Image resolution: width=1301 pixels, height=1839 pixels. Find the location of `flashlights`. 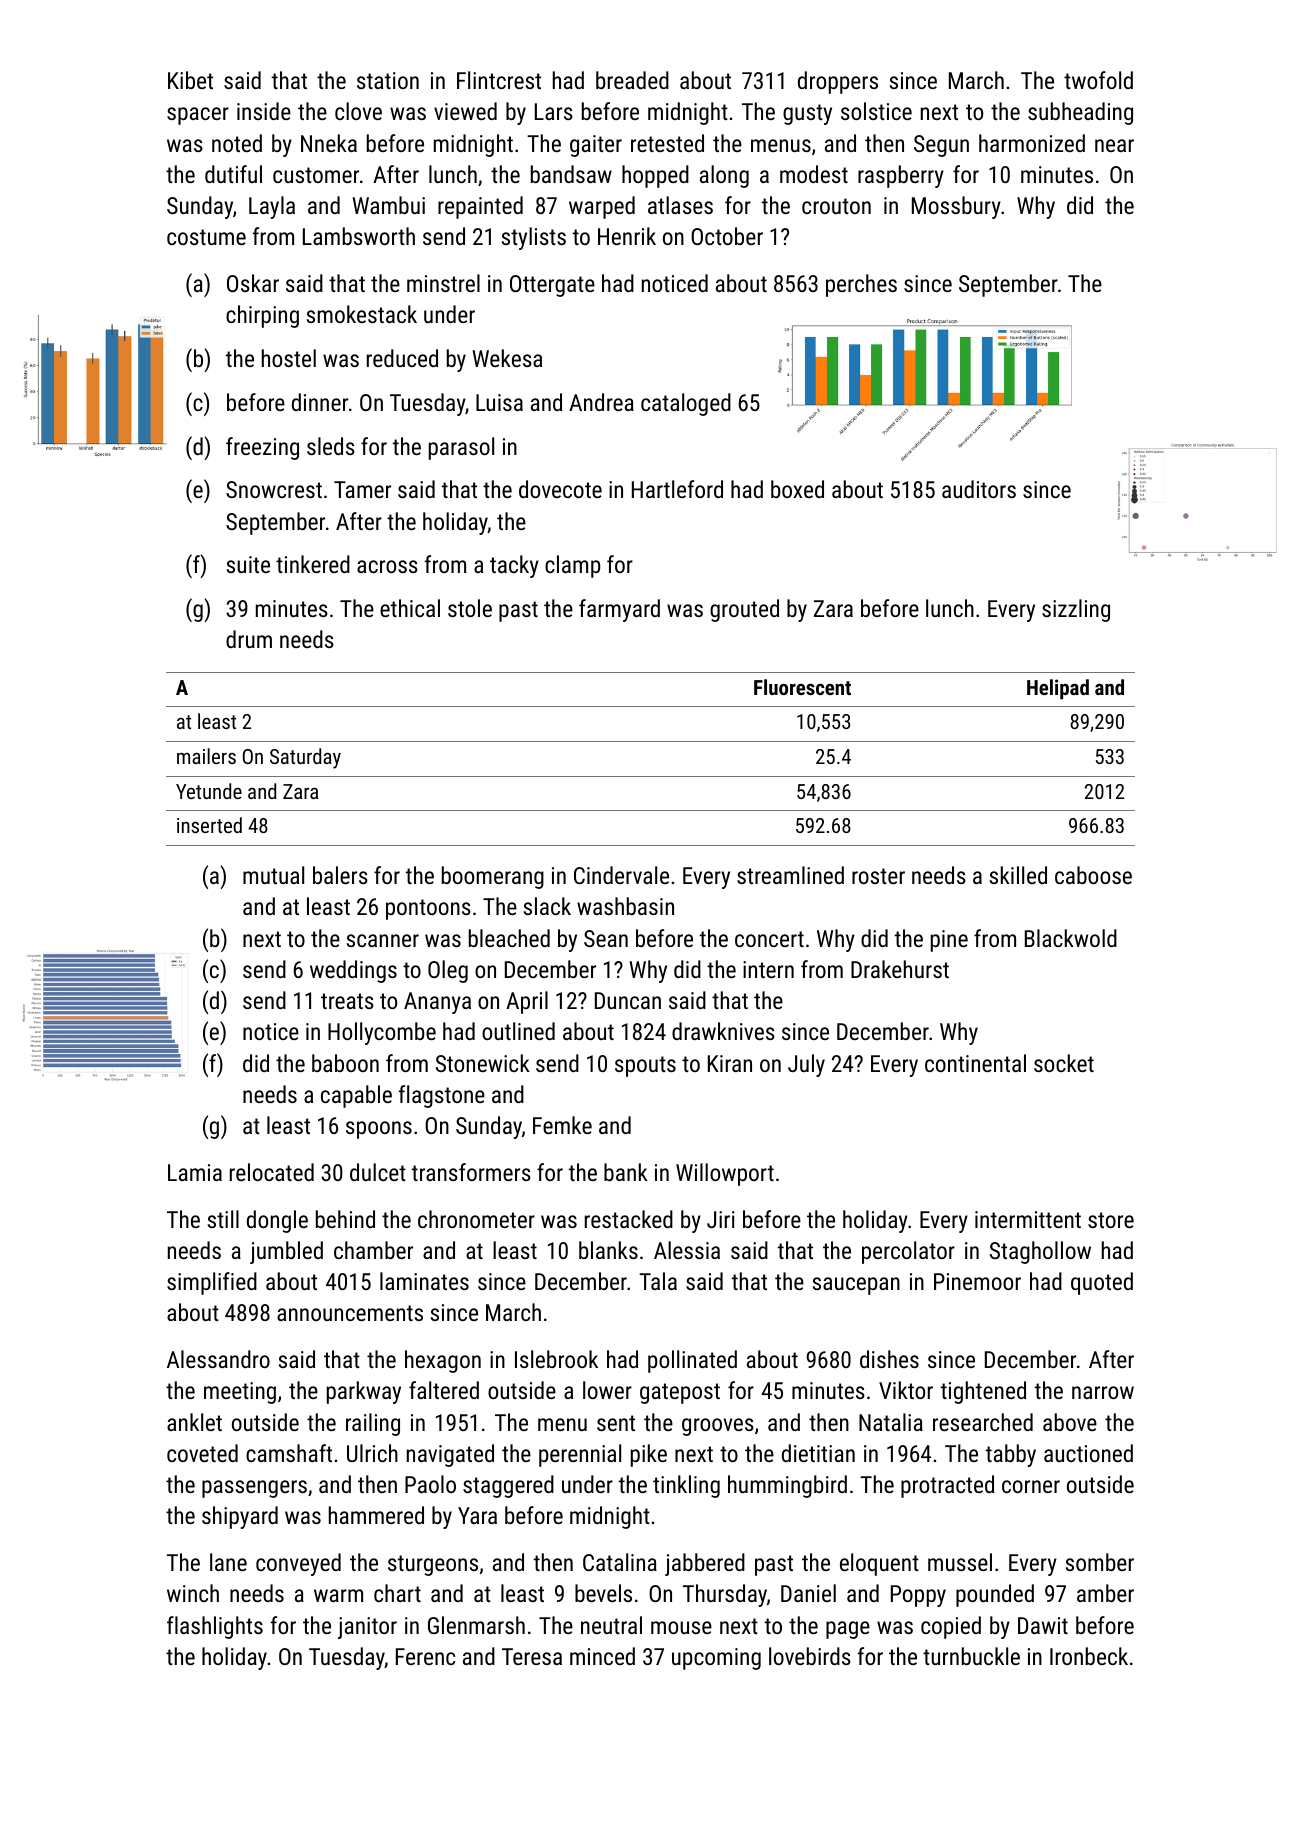

flashlights is located at coordinates (215, 1627).
